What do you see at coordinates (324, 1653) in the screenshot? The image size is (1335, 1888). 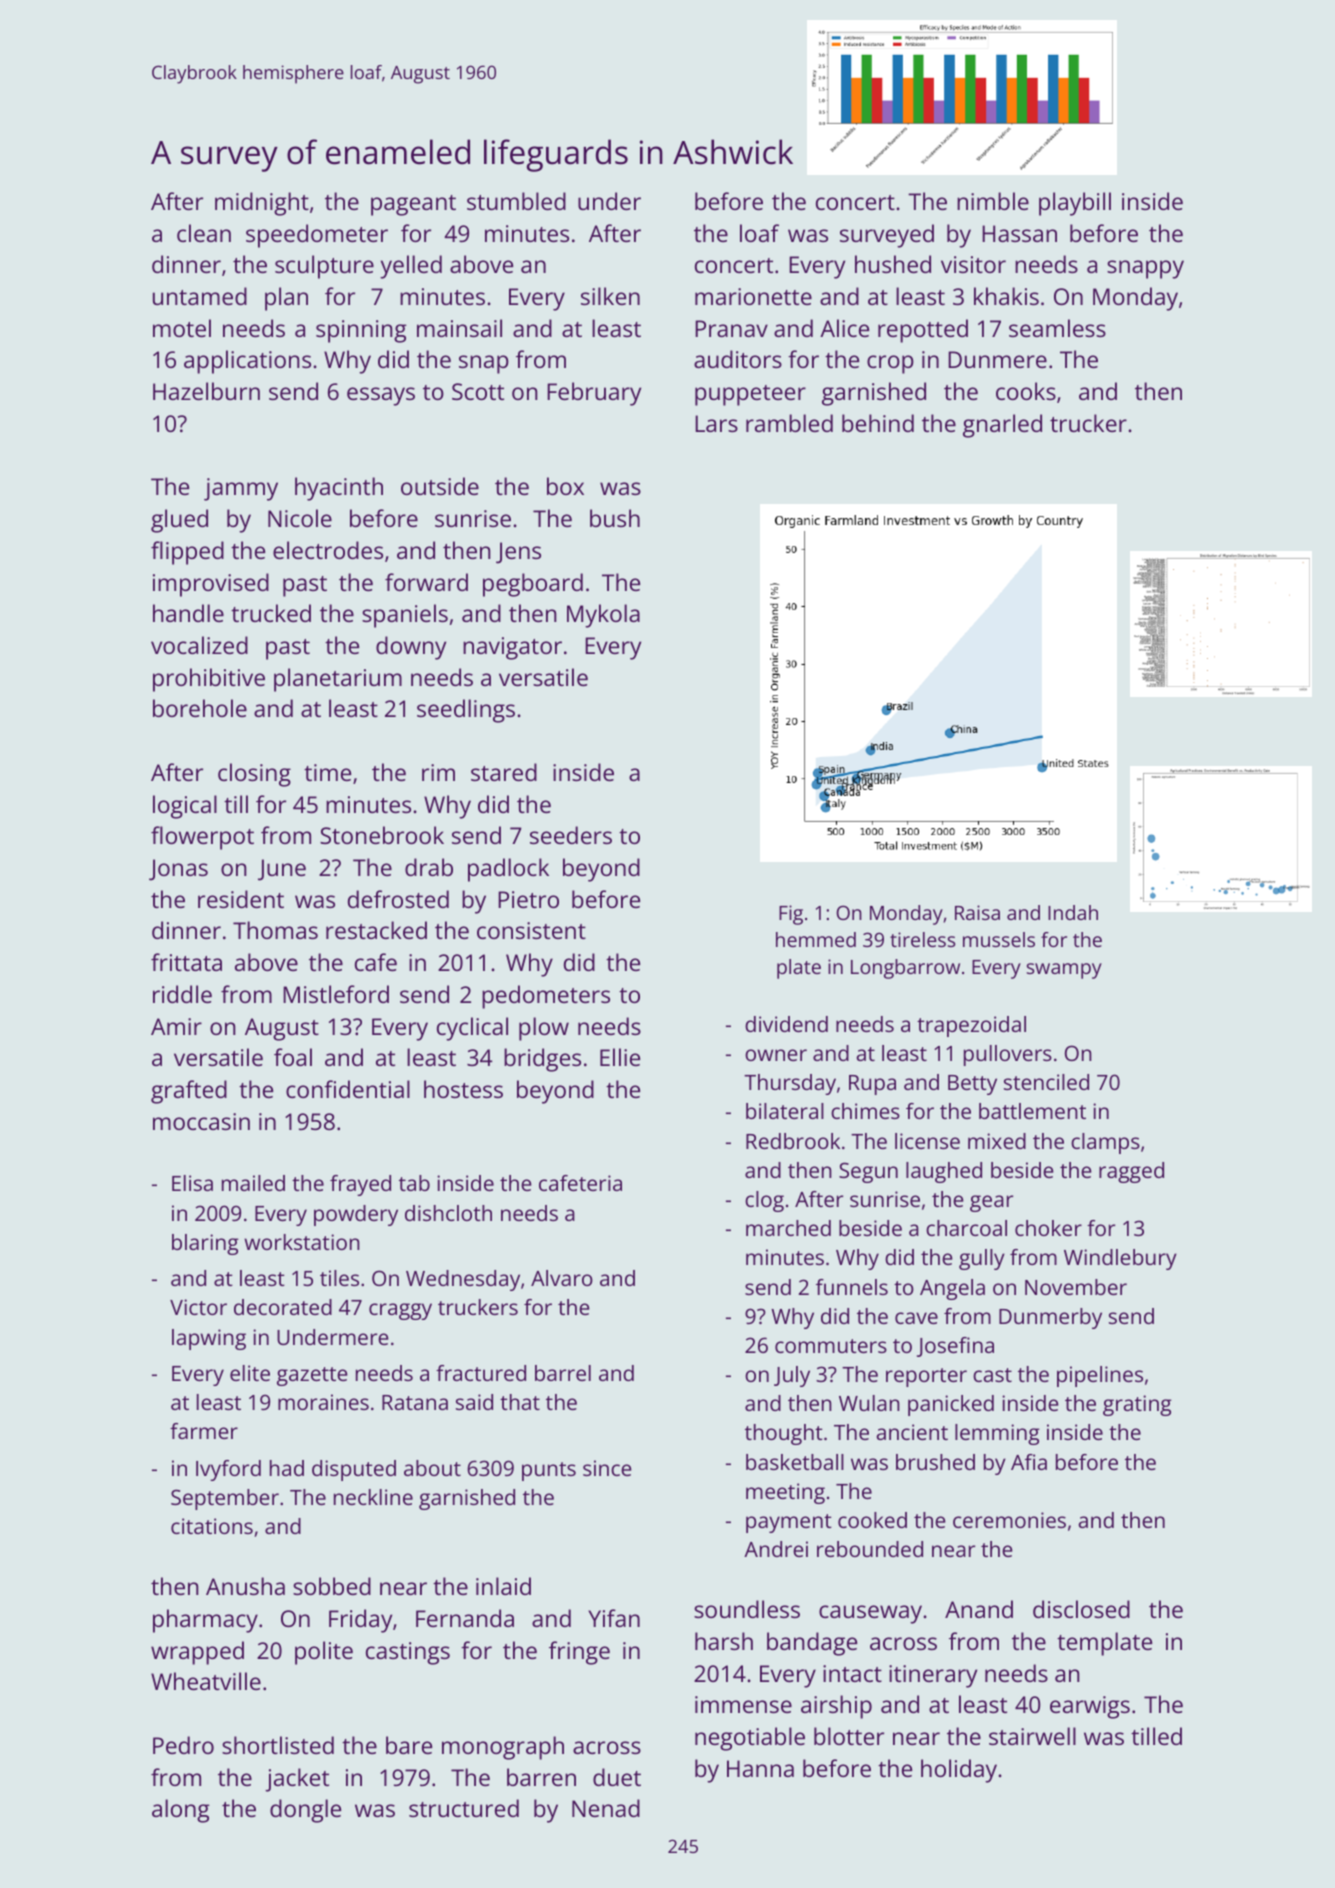 I see `polite` at bounding box center [324, 1653].
